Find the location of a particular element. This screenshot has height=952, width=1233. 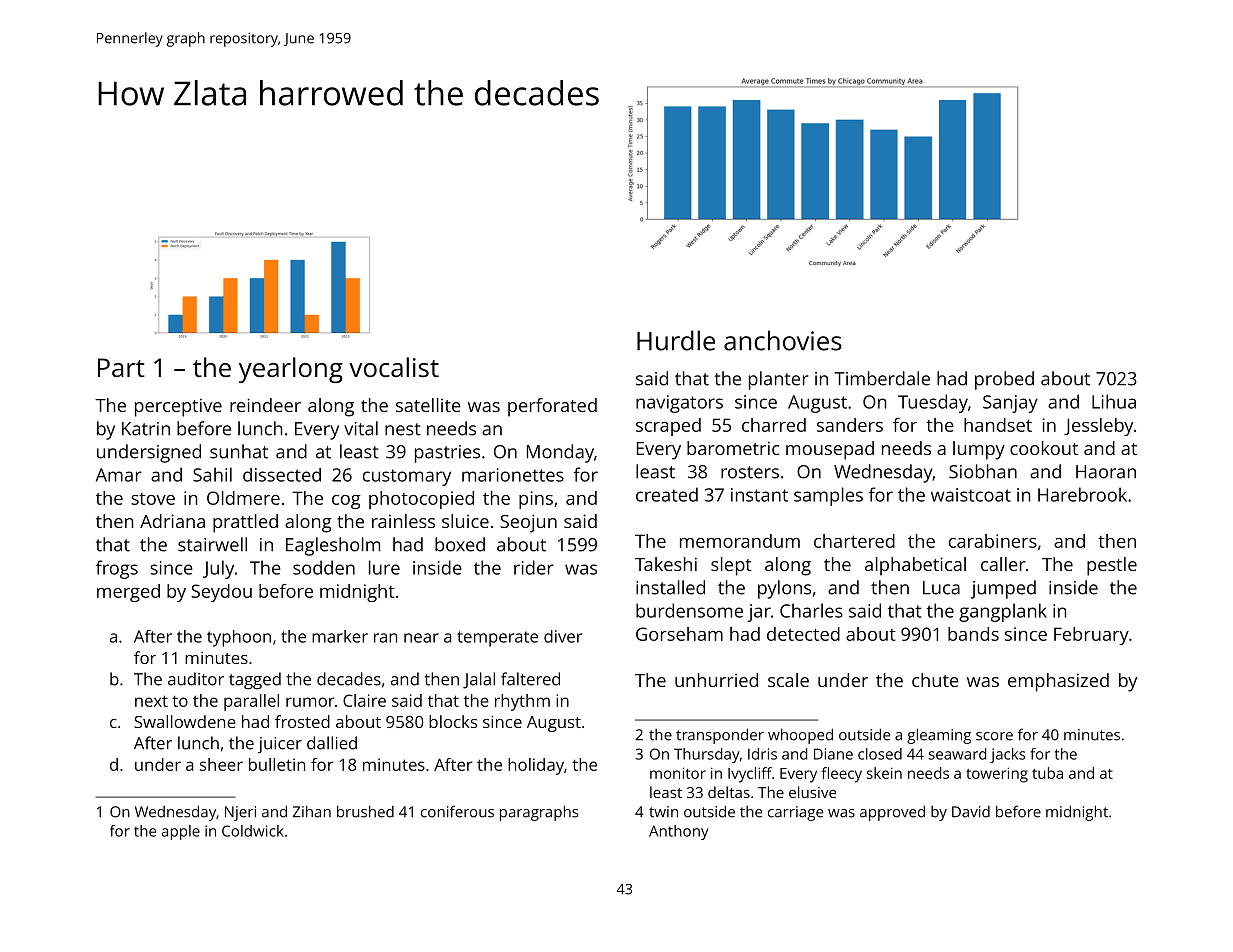

anchovies is located at coordinates (783, 340).
